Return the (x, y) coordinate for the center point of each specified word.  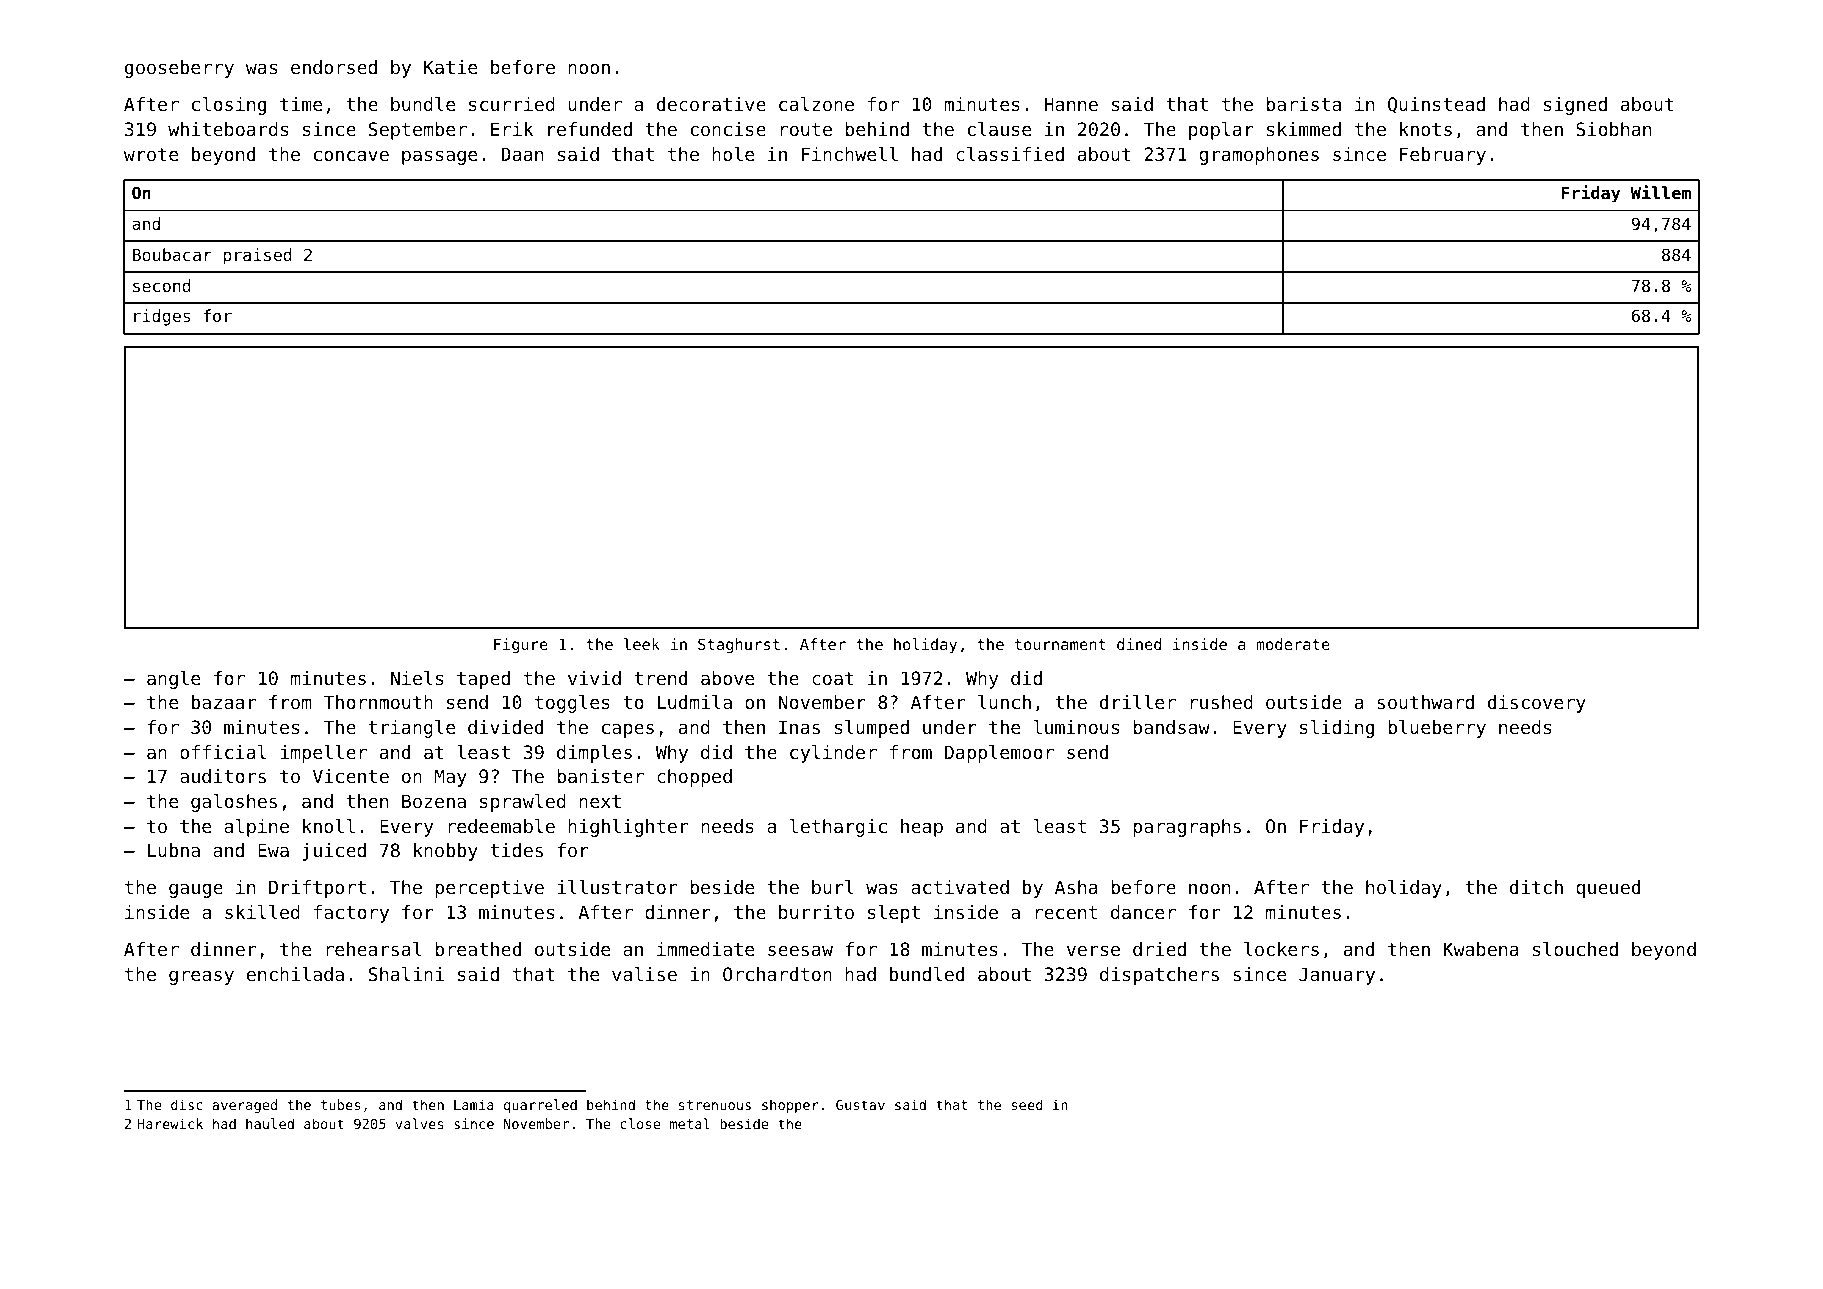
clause (999, 129)
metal (690, 1123)
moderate (1293, 644)
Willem (1661, 192)
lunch (1004, 702)
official (223, 752)
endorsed (334, 67)
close (640, 1123)
